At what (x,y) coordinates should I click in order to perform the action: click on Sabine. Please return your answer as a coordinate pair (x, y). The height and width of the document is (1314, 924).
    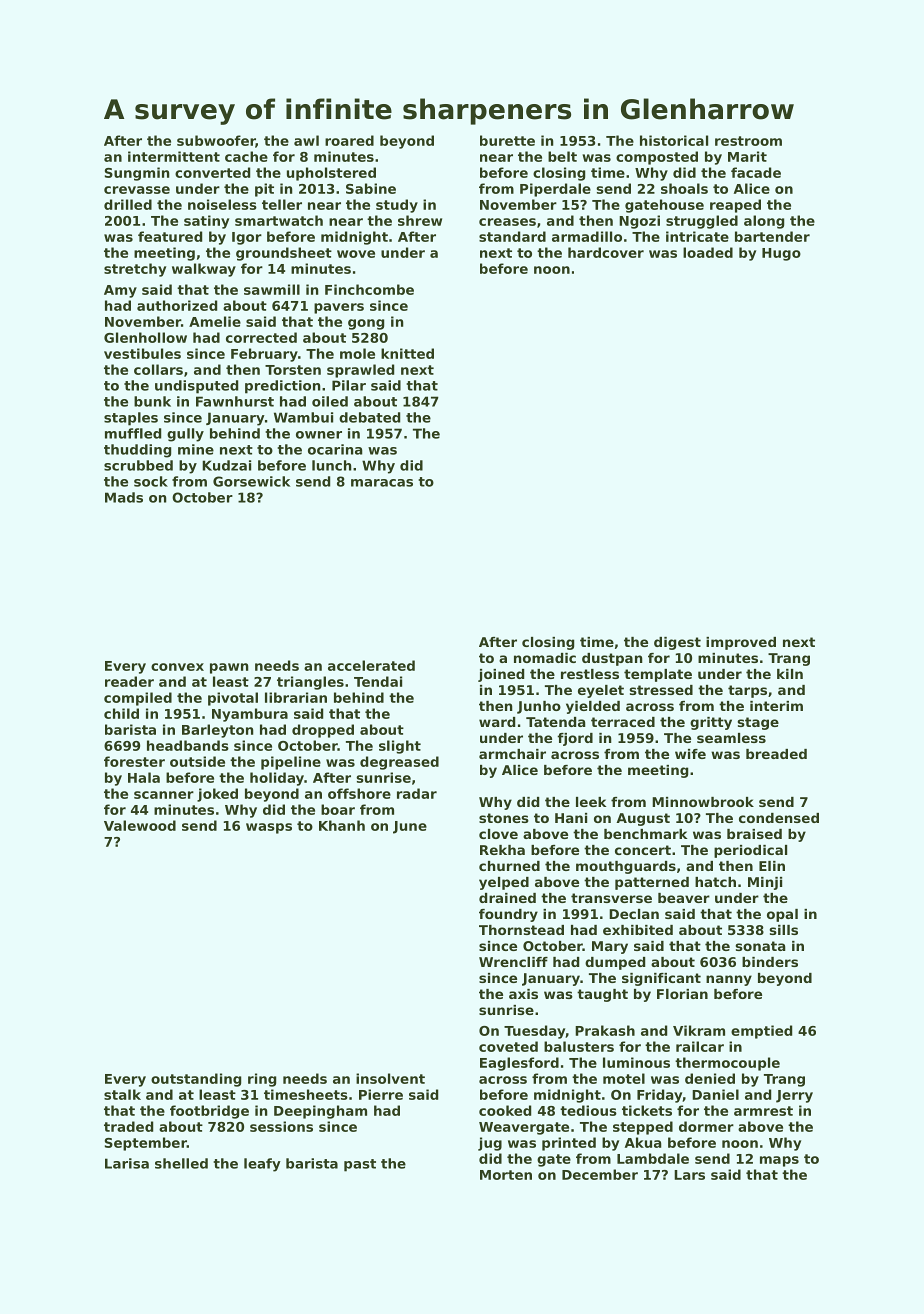
    Looking at the image, I should click on (371, 188).
